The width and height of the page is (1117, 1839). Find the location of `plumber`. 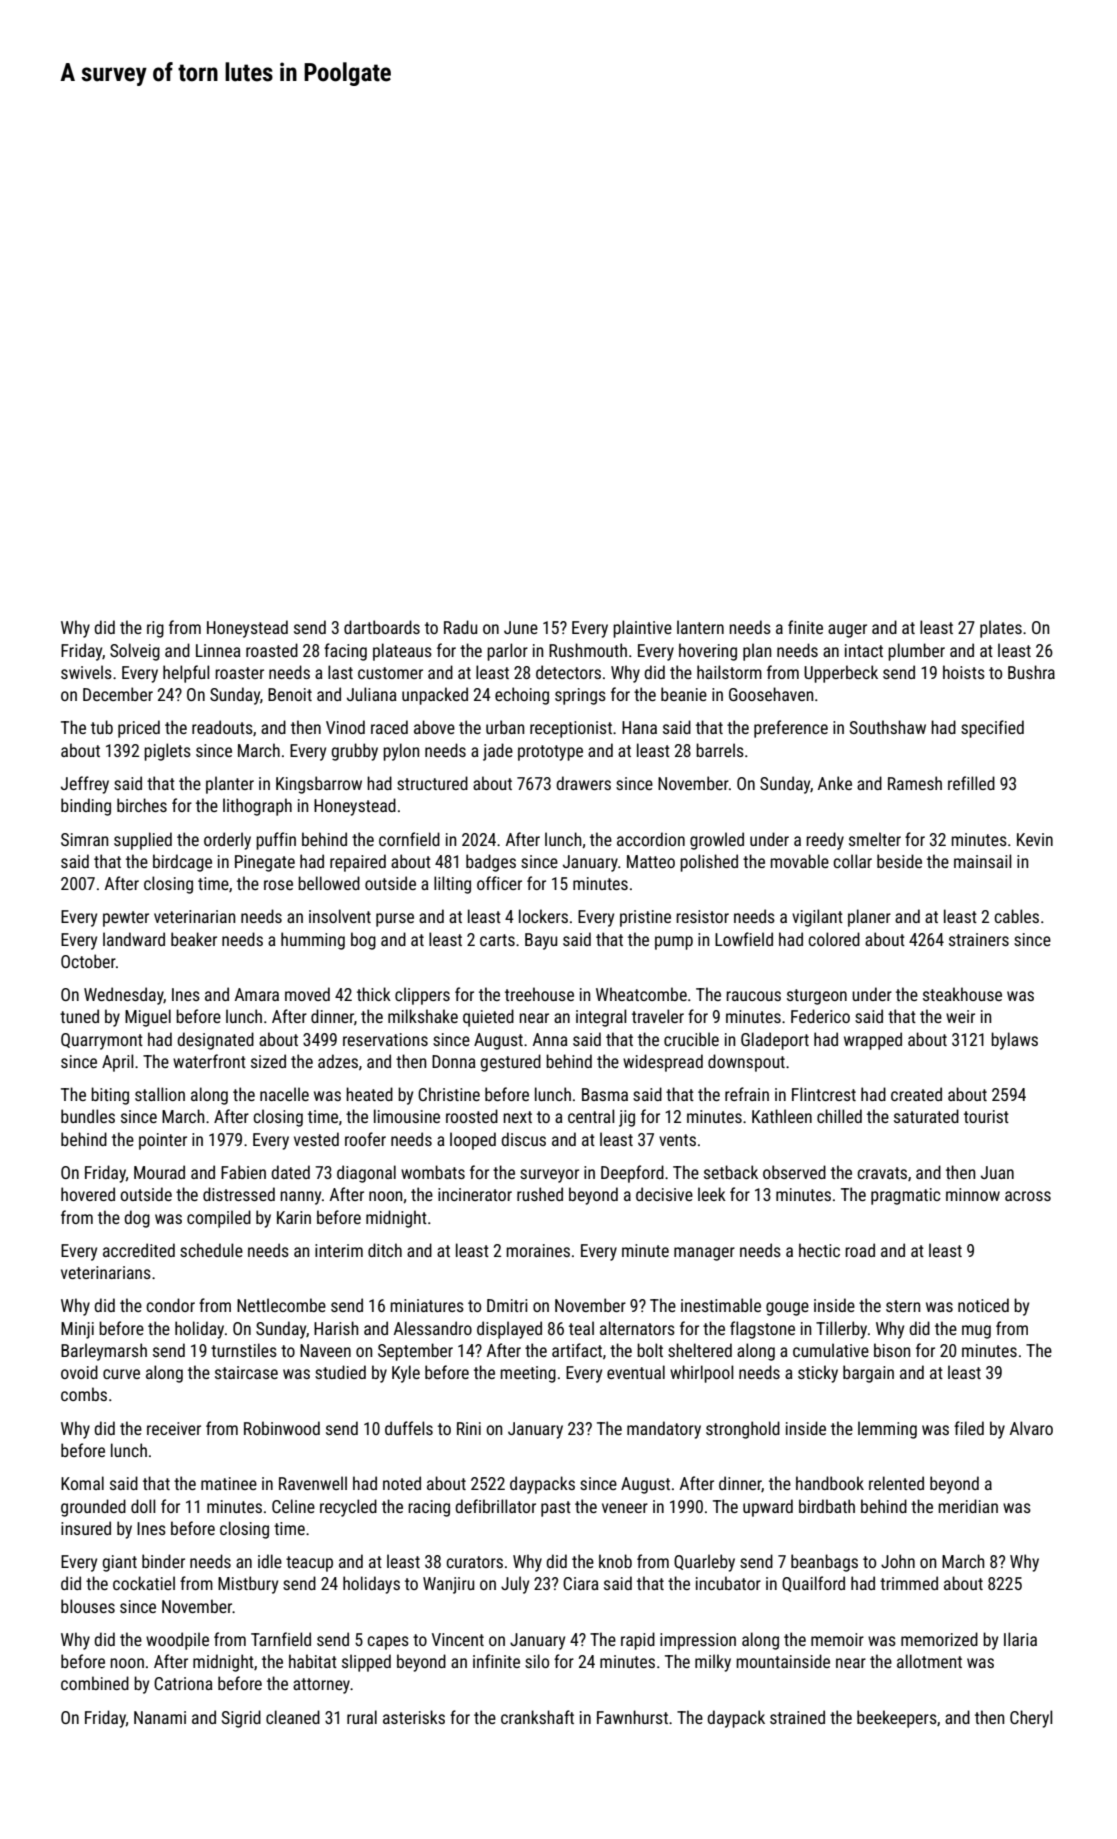

plumber is located at coordinates (916, 652).
